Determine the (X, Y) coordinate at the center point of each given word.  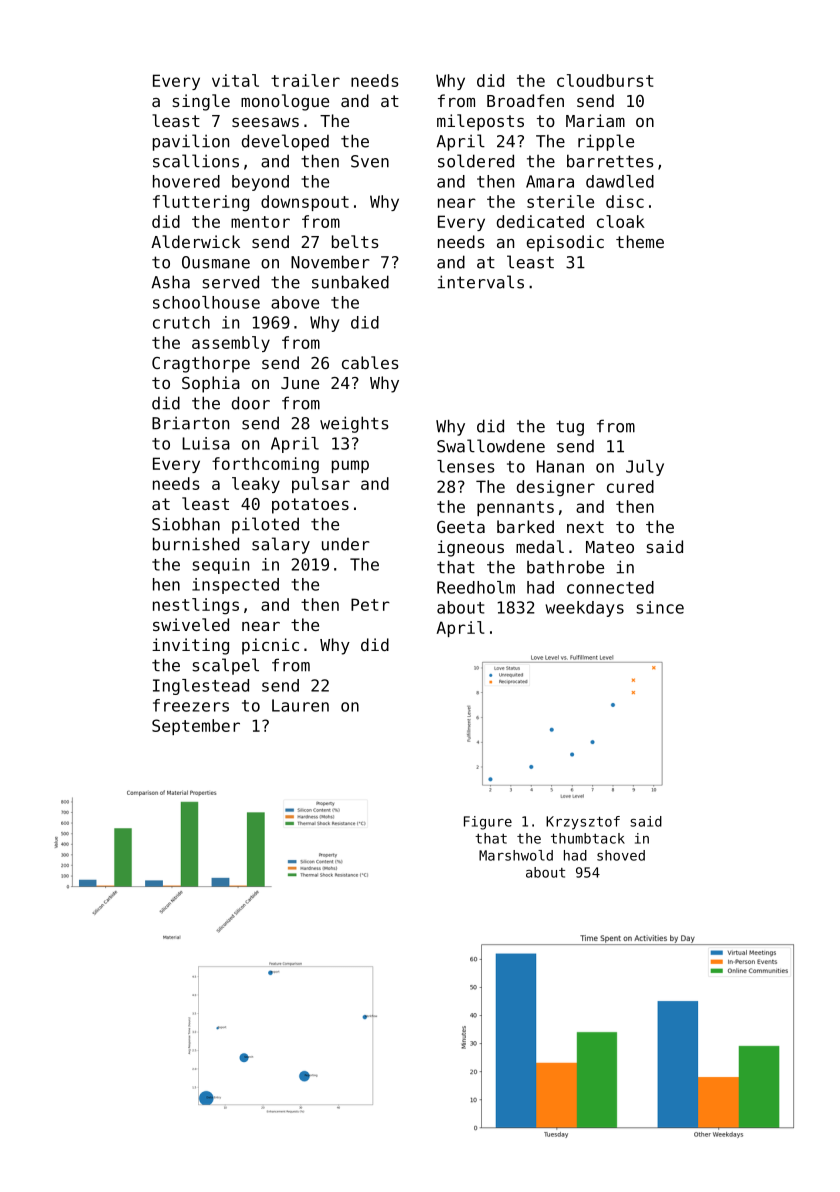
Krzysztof (583, 823)
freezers (191, 705)
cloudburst (605, 80)
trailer (305, 80)
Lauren (300, 705)
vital (235, 80)
